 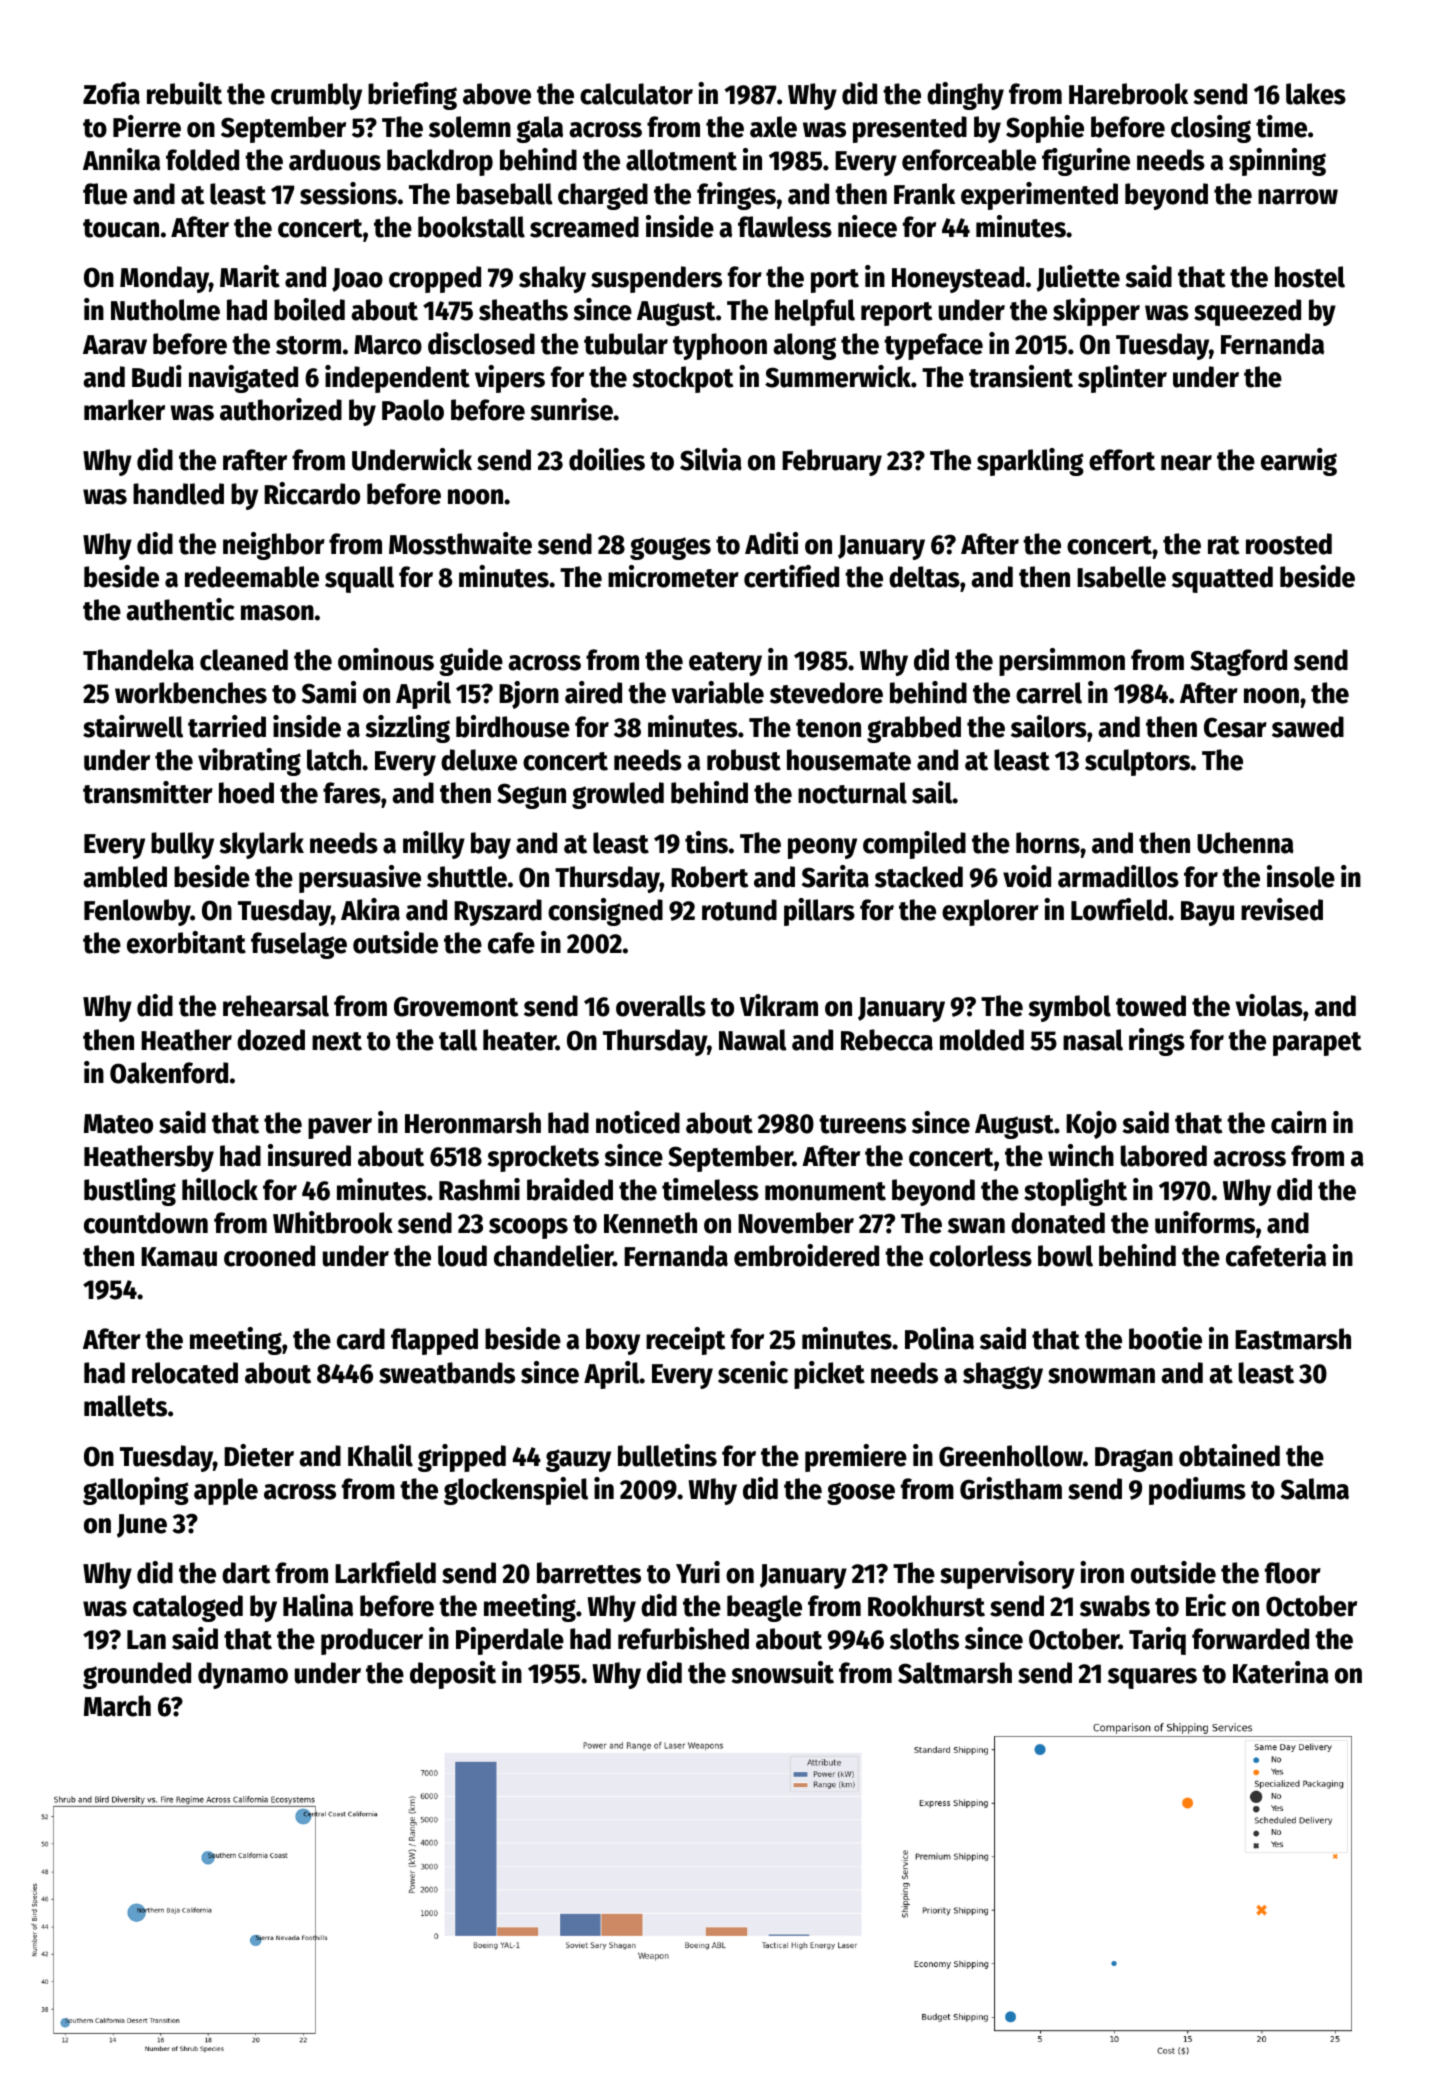 What do you see at coordinates (1269, 1005) in the document?
I see `violas` at bounding box center [1269, 1005].
